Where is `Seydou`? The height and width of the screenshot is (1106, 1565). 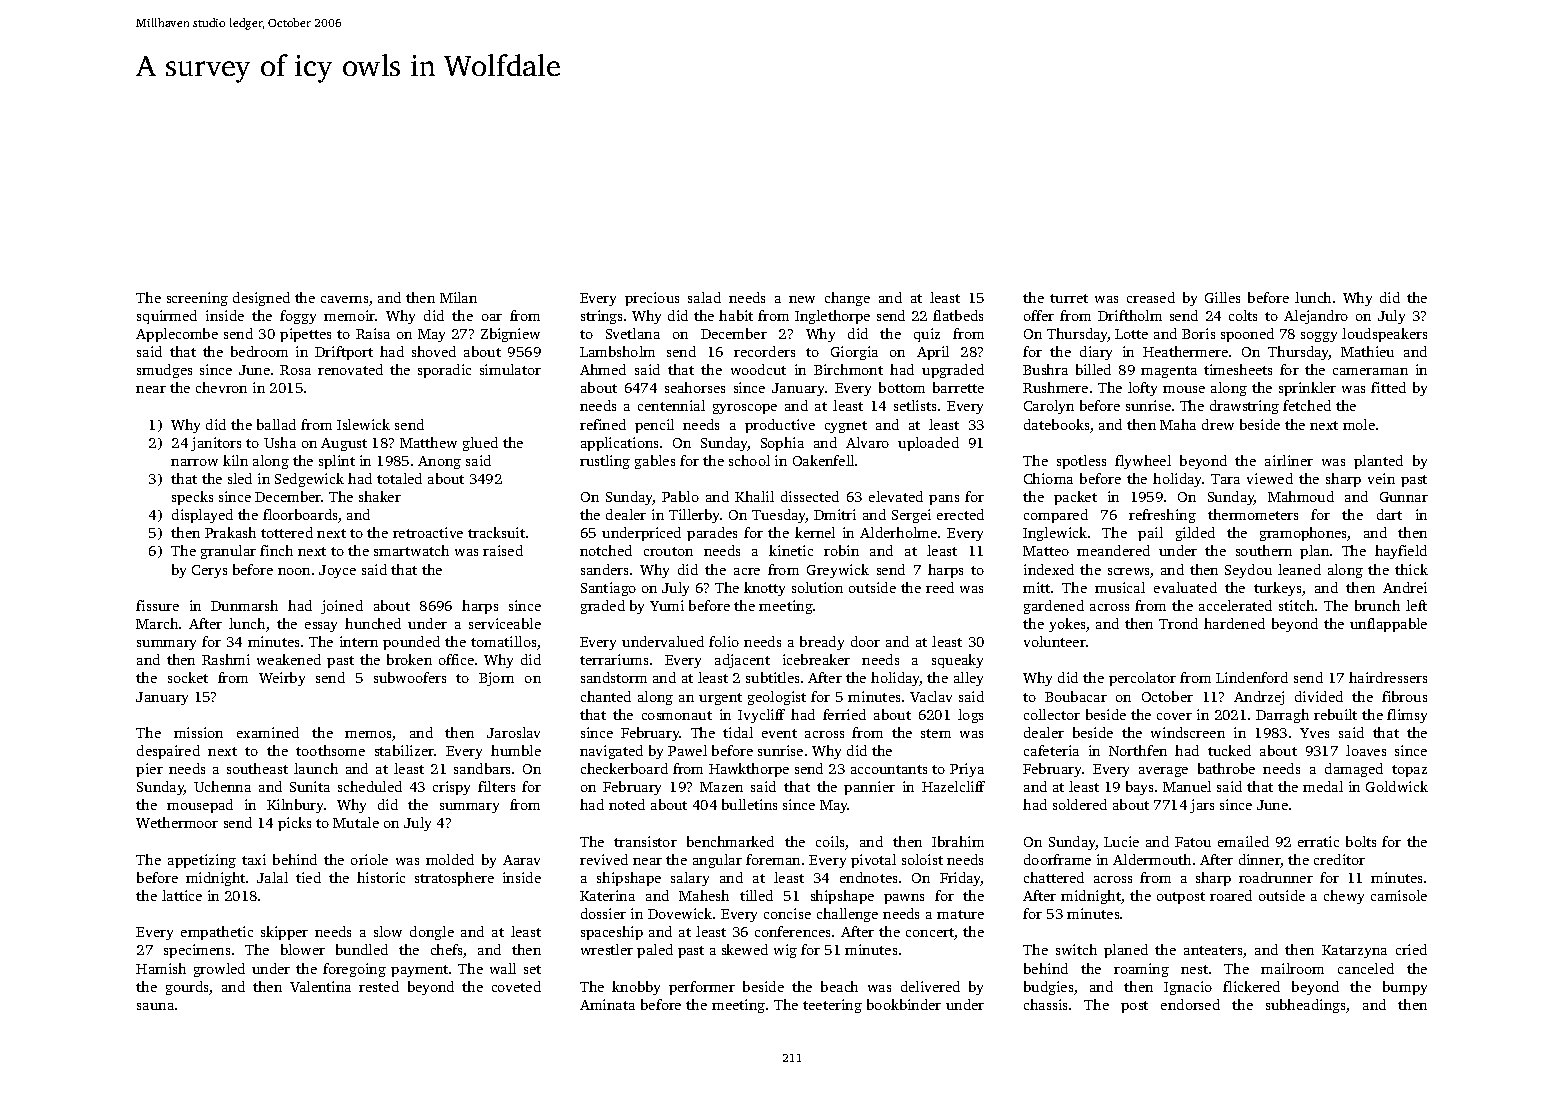 Seydou is located at coordinates (1248, 571).
